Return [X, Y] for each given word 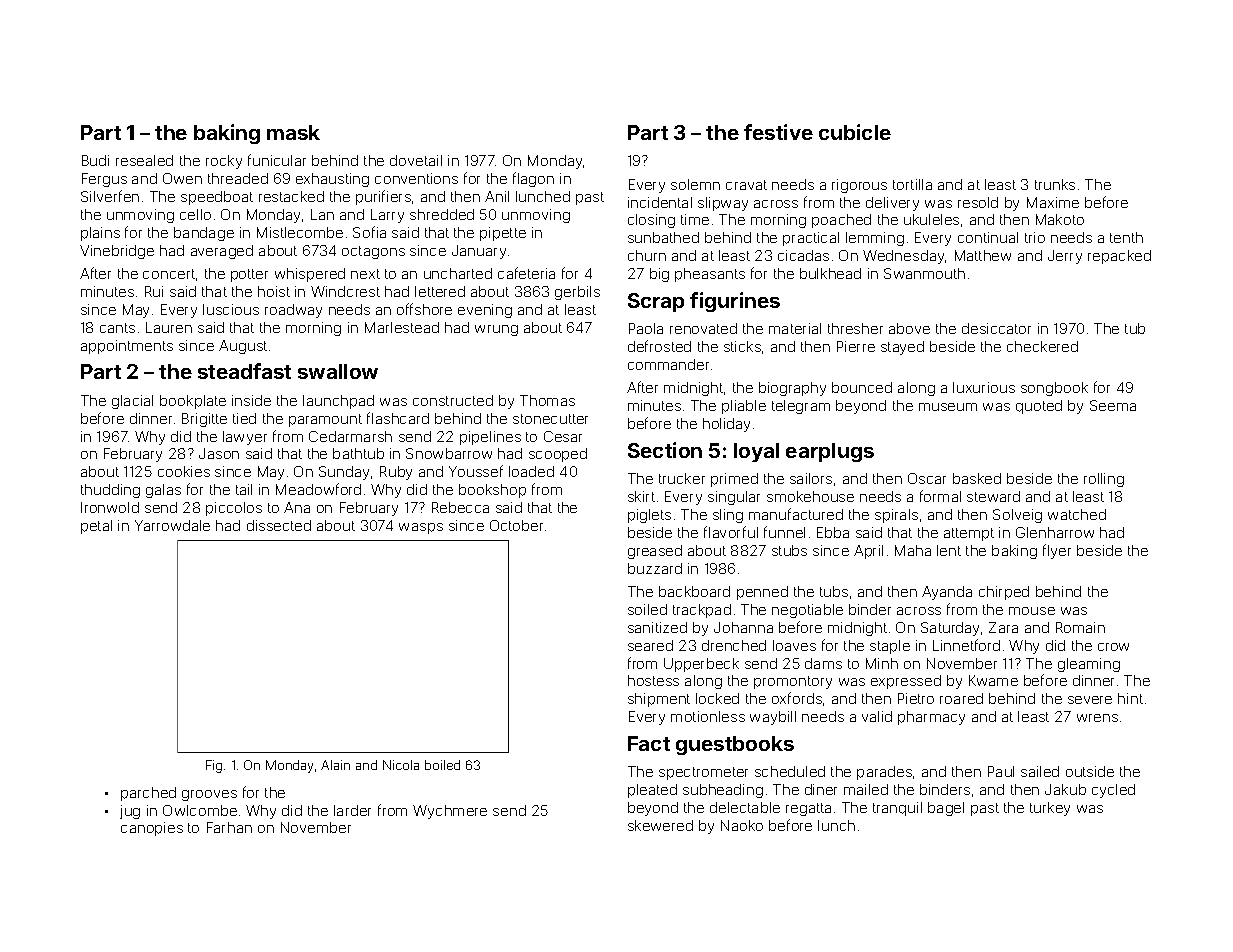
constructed [453, 400]
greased [655, 552]
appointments [127, 347]
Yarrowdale [172, 525]
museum [948, 407]
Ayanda [947, 593]
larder [352, 810]
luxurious [984, 387]
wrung [496, 330]
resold [978, 202]
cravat [746, 185]
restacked [291, 196]
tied [244, 418]
